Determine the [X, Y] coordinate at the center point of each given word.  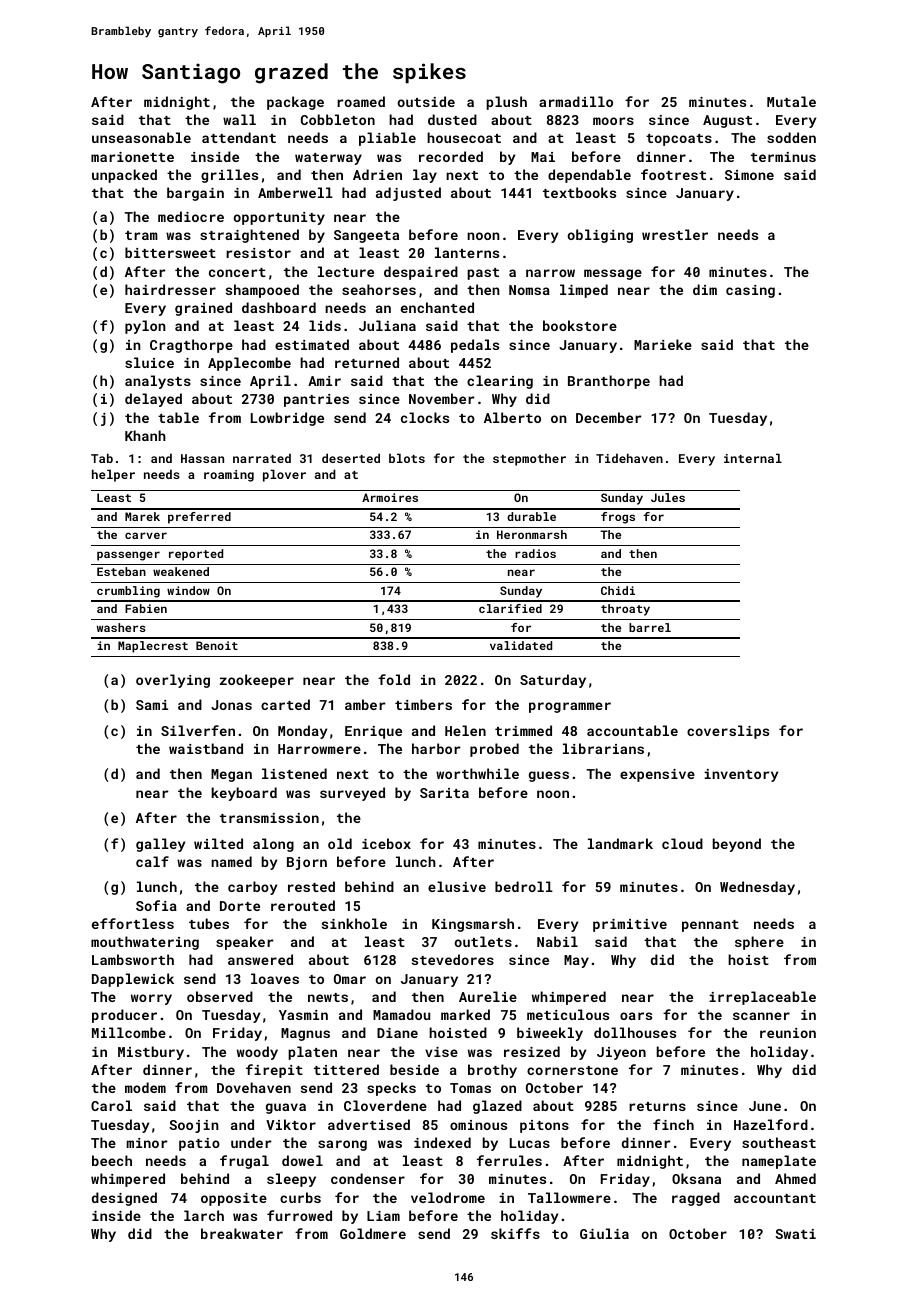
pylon [145, 327]
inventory [741, 775]
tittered [346, 1069]
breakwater [242, 1233]
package [295, 103]
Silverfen [198, 730]
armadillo [576, 101]
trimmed [523, 730]
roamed [361, 101]
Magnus [305, 1034]
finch [673, 1124]
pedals [475, 346]
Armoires [390, 497]
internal [753, 458]
